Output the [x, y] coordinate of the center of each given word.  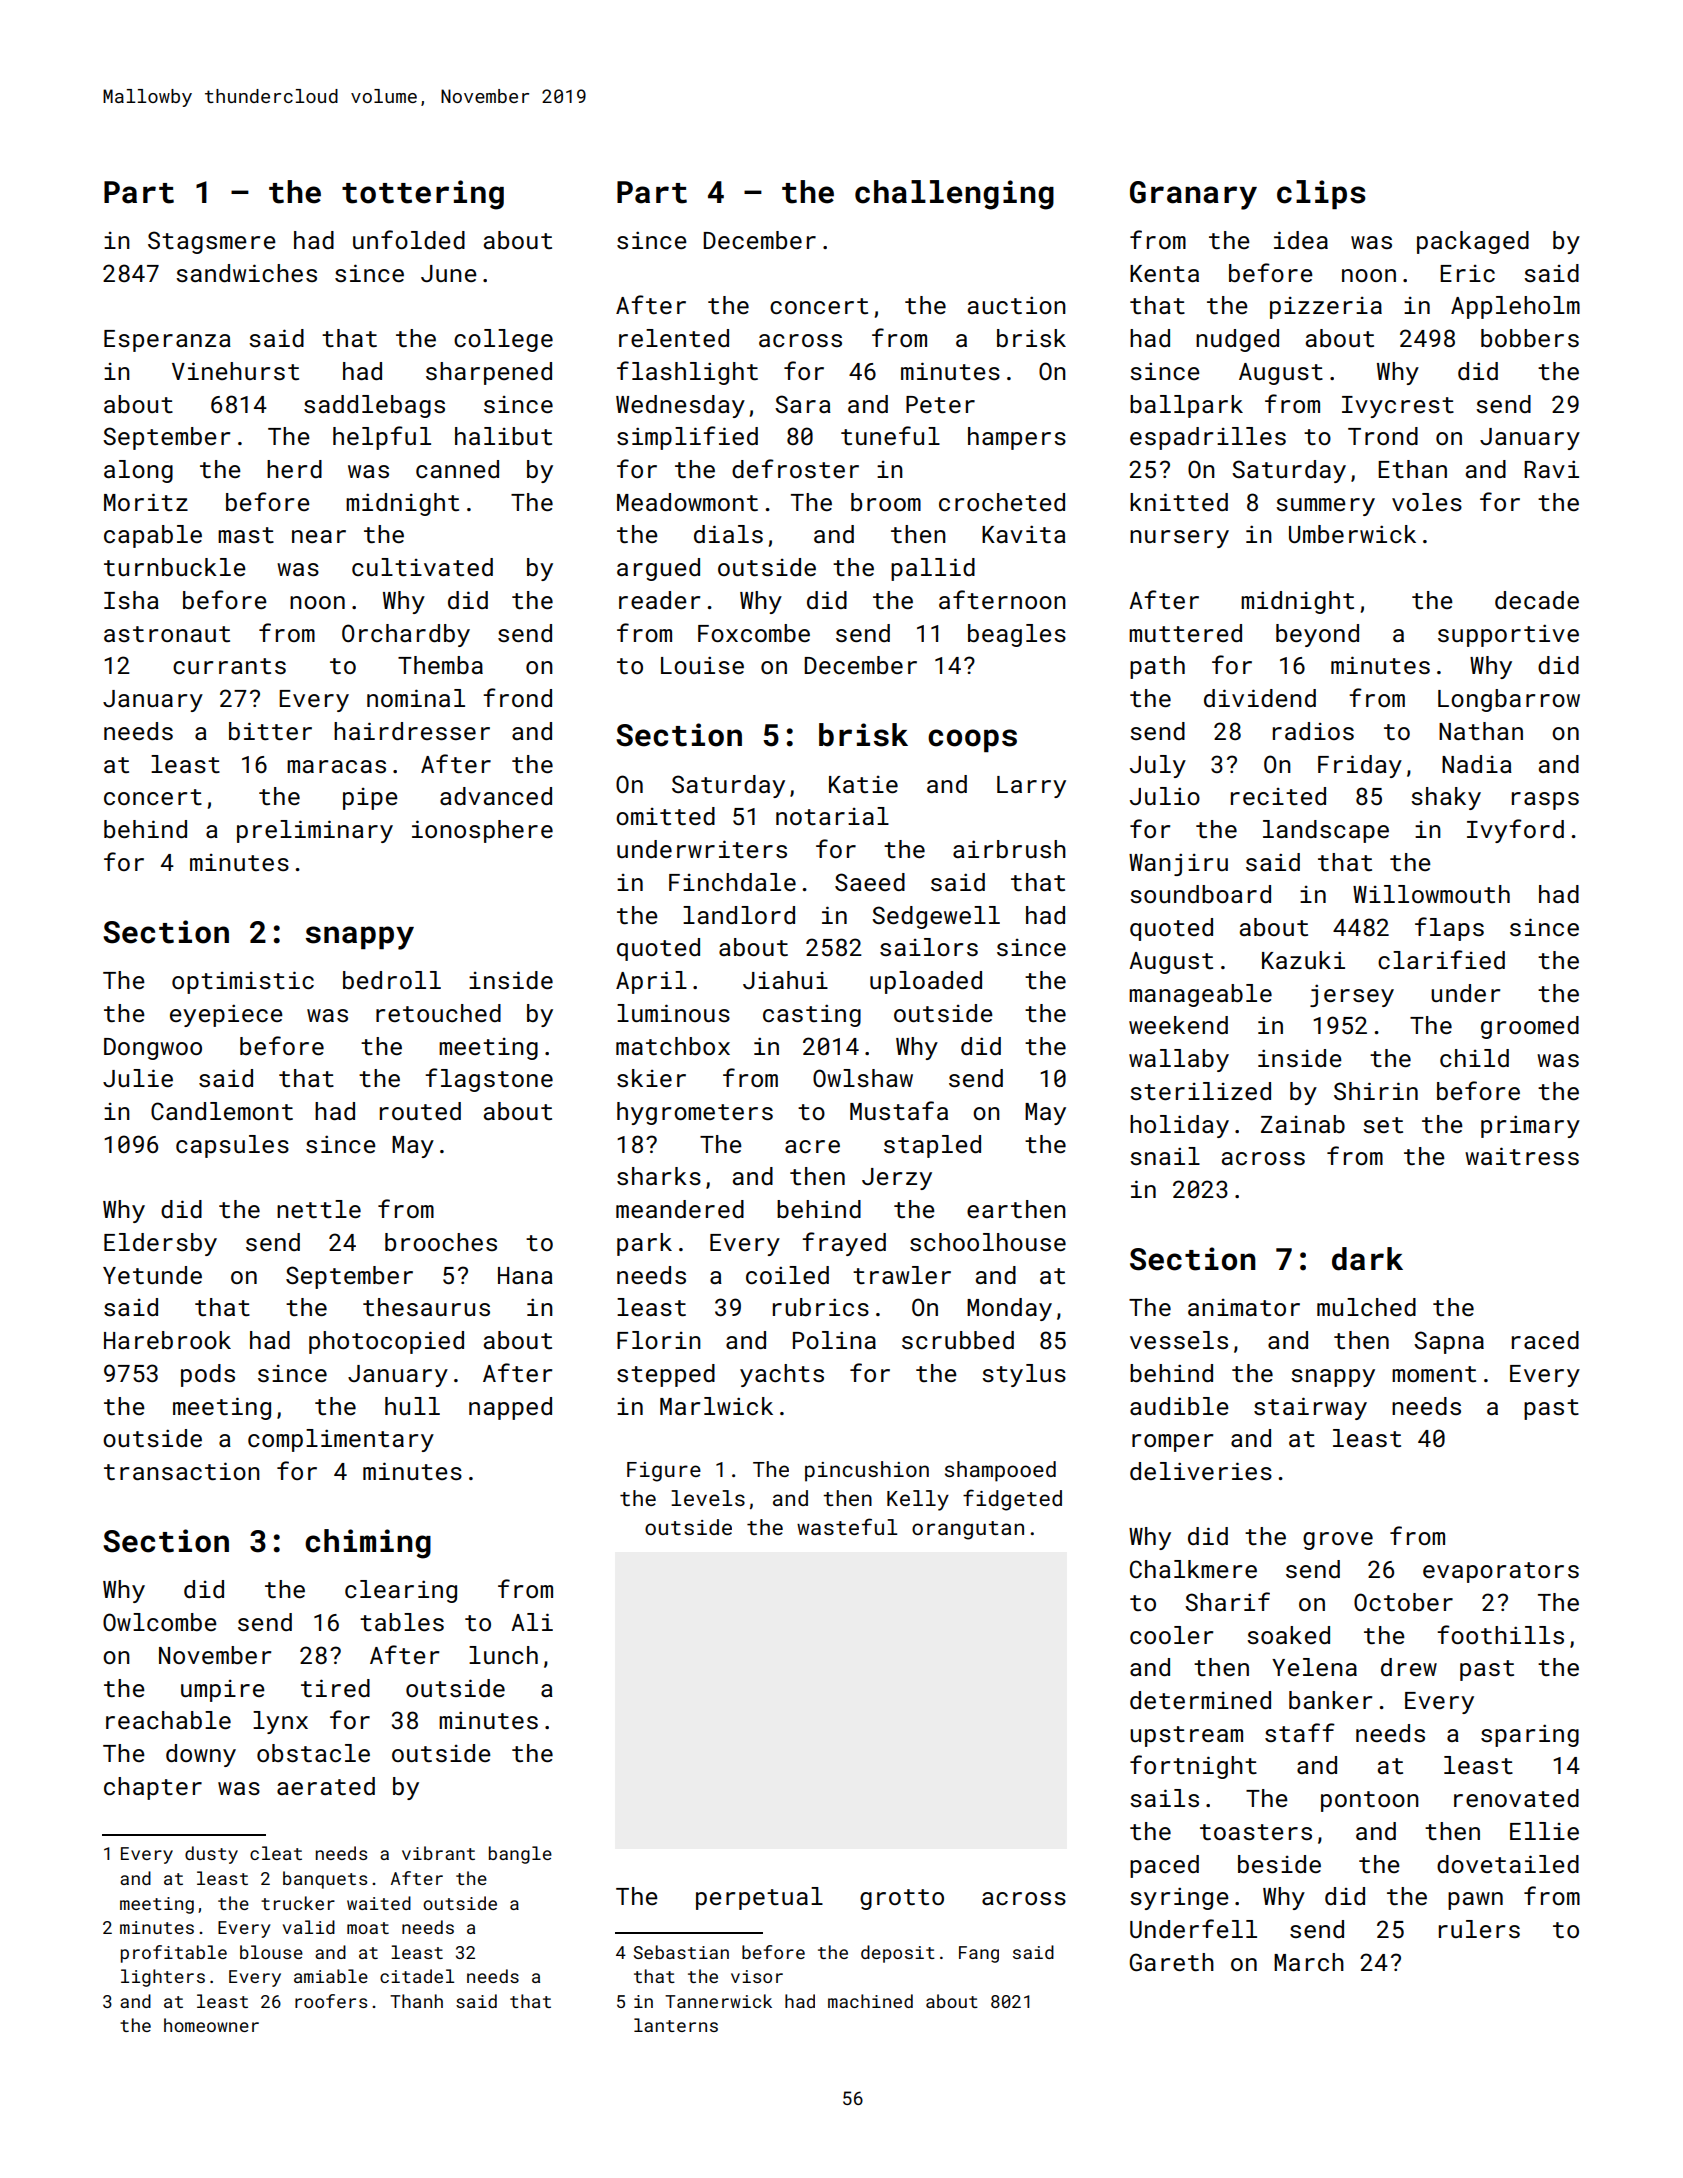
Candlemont [222, 1111]
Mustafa [899, 1110]
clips [1321, 194]
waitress [1522, 1156]
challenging [954, 195]
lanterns [676, 2025]
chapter [153, 1788]
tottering [423, 195]
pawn [1475, 1901]
